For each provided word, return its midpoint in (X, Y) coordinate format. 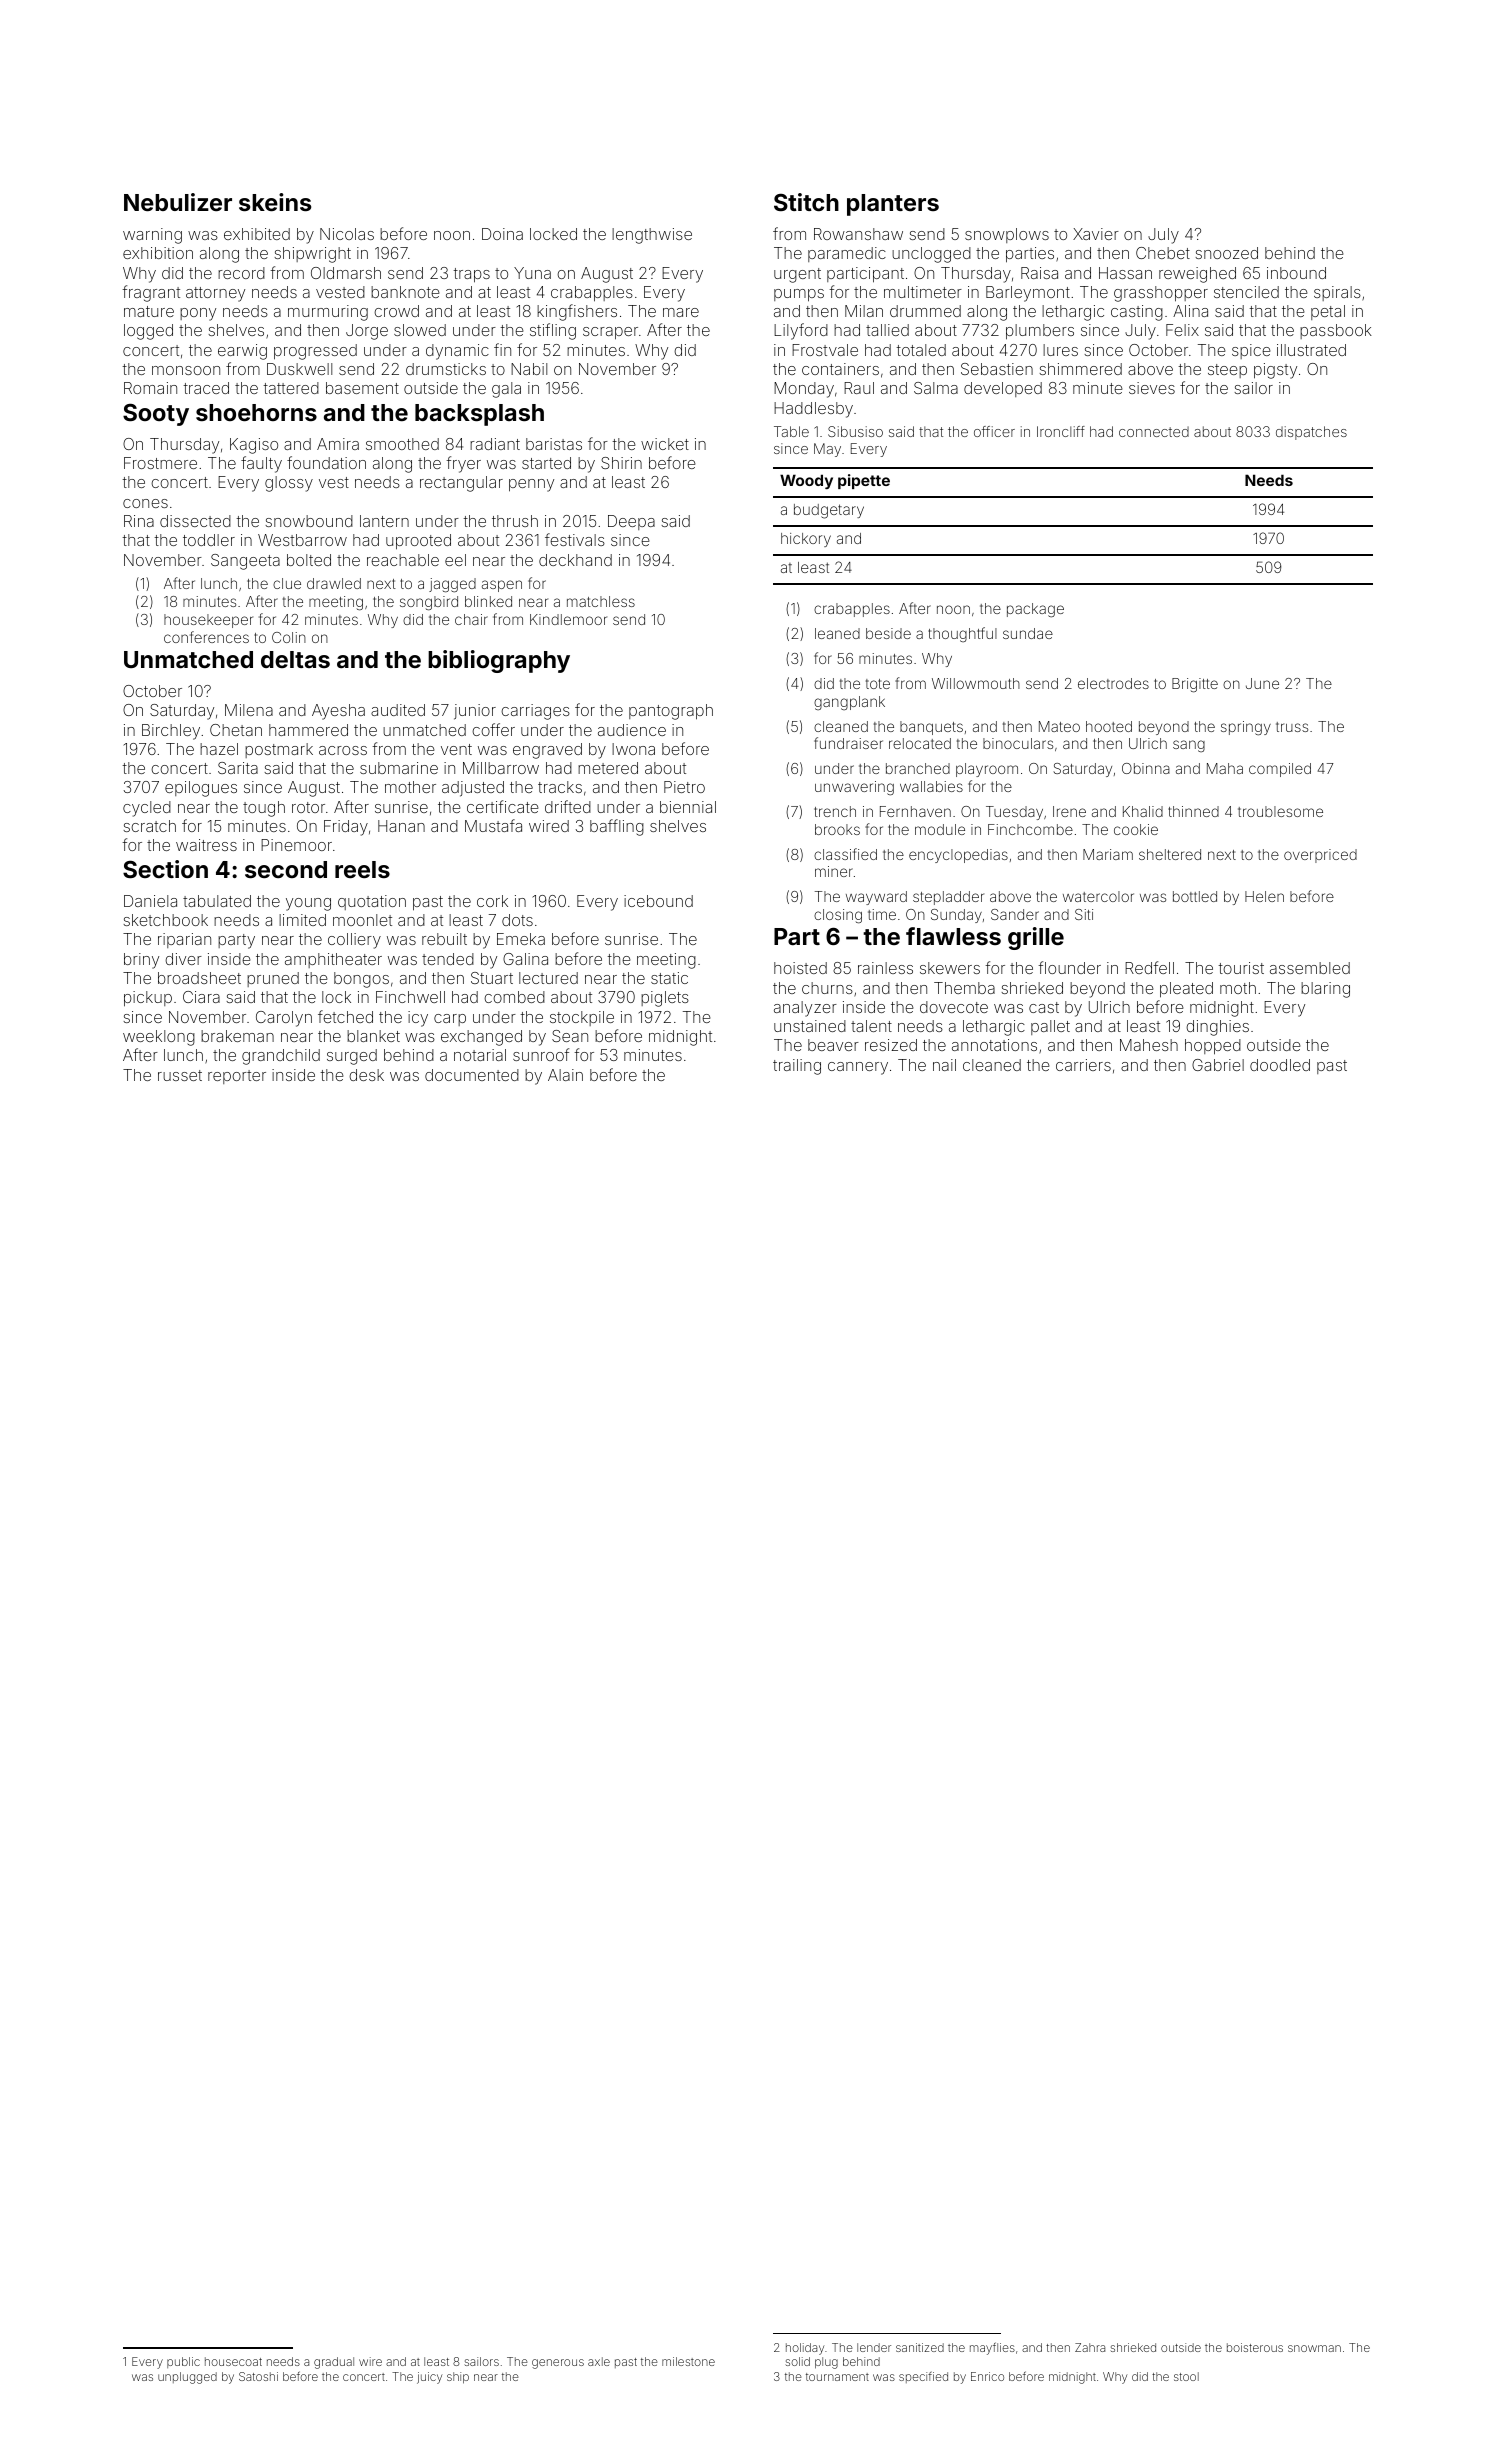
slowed (420, 330)
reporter (237, 1077)
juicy (429, 2378)
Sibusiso (855, 431)
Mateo (1059, 726)
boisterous (1255, 2347)
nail (944, 1065)
